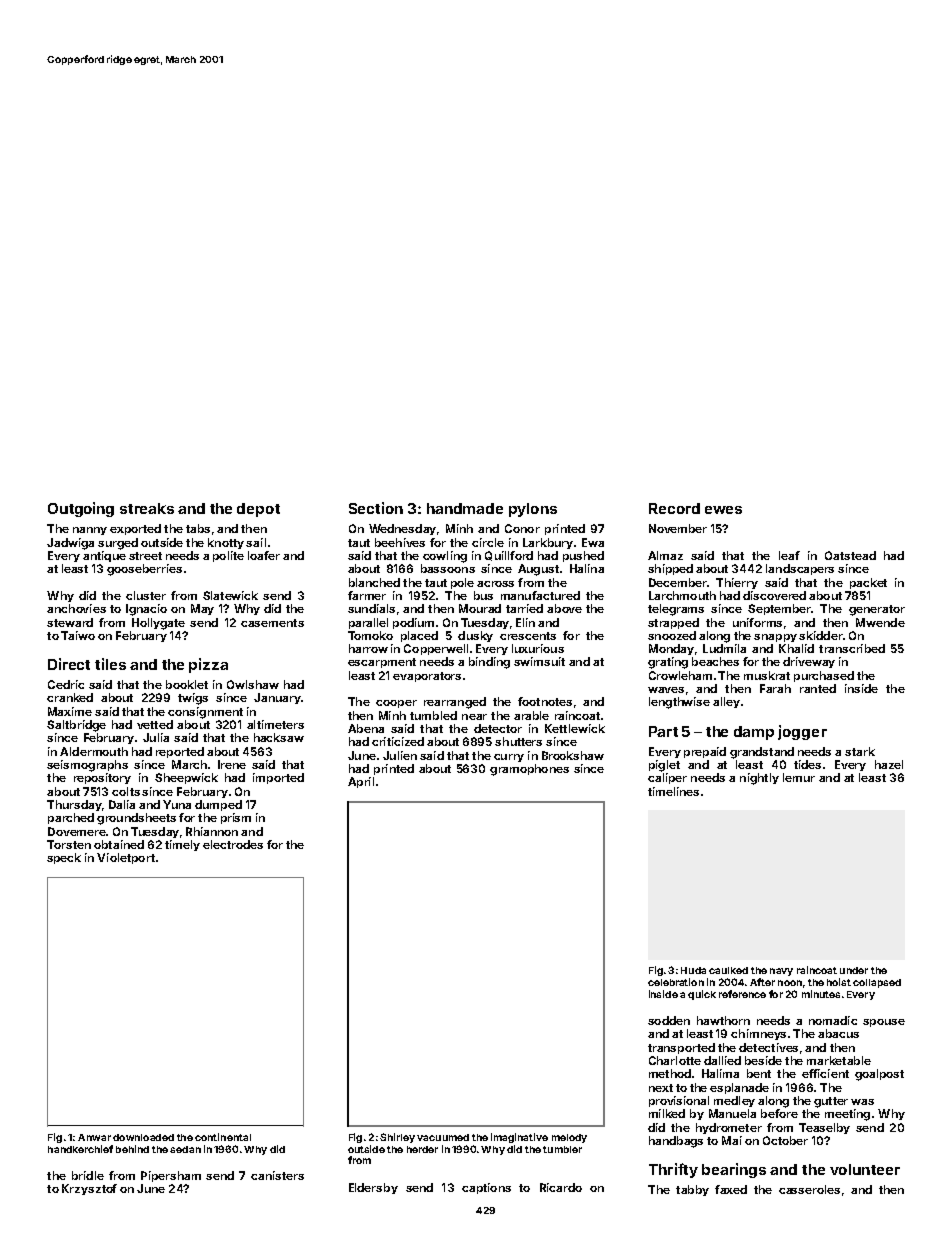 The width and height of the screenshot is (952, 1233). What do you see at coordinates (667, 778) in the screenshot?
I see `caliper` at bounding box center [667, 778].
